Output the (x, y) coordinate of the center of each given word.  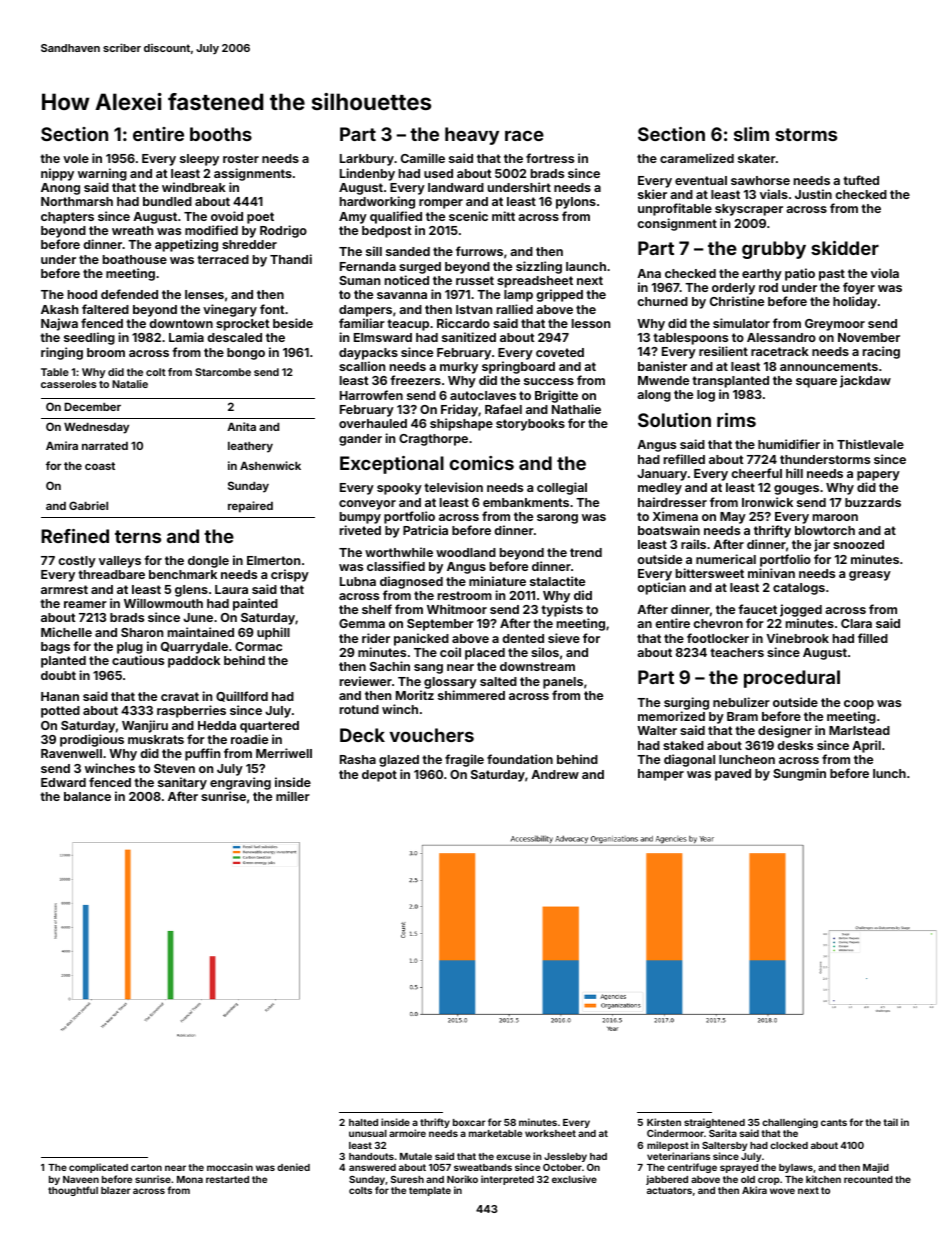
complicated (98, 1168)
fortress (550, 158)
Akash (59, 309)
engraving (240, 783)
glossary (450, 683)
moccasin (230, 1167)
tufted (861, 180)
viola (885, 273)
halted (363, 1122)
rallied (515, 309)
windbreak (194, 187)
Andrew (555, 774)
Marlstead (859, 730)
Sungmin (799, 774)
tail (890, 1122)
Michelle (66, 632)
